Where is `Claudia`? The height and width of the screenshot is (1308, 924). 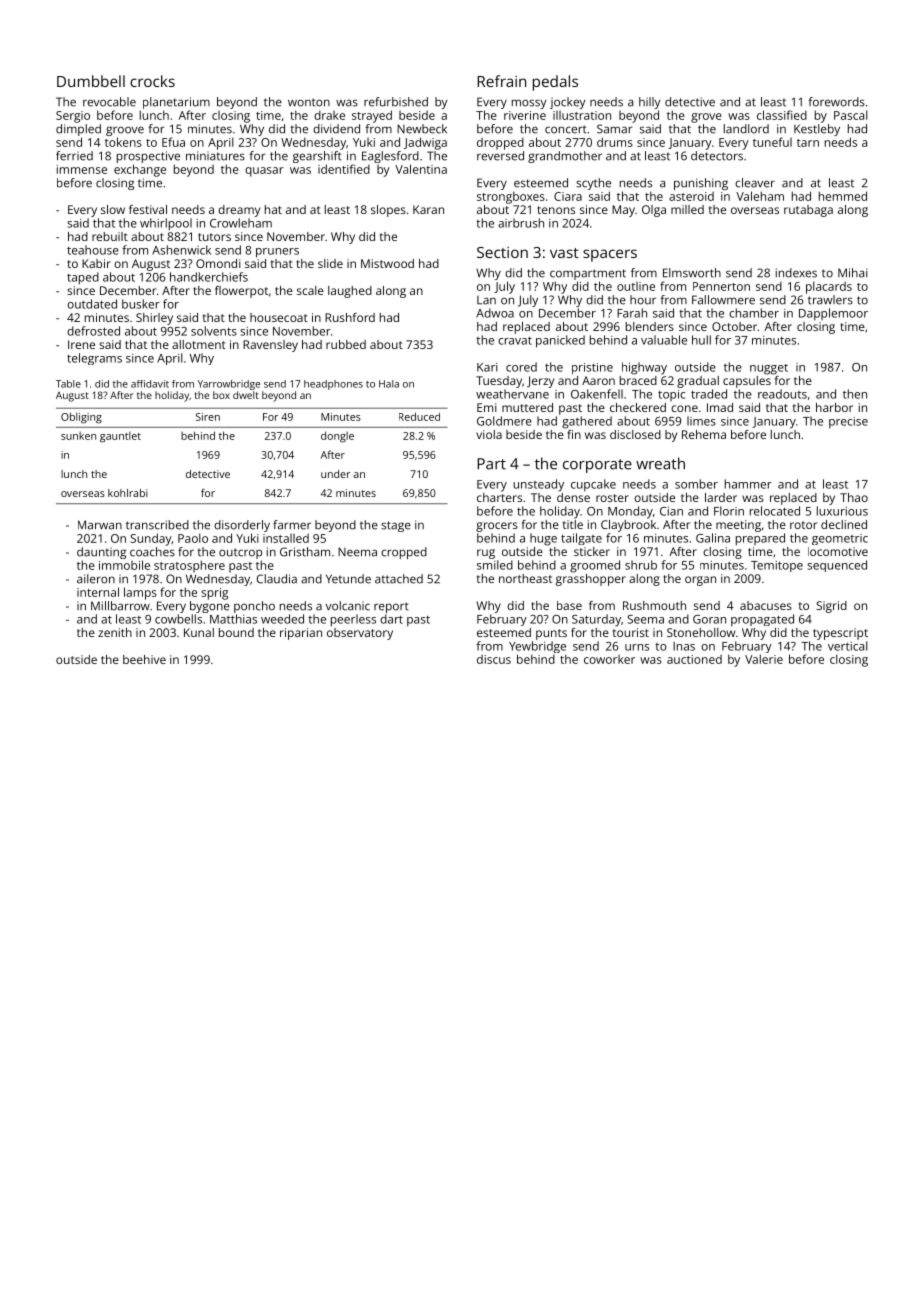 Claudia is located at coordinates (277, 579).
